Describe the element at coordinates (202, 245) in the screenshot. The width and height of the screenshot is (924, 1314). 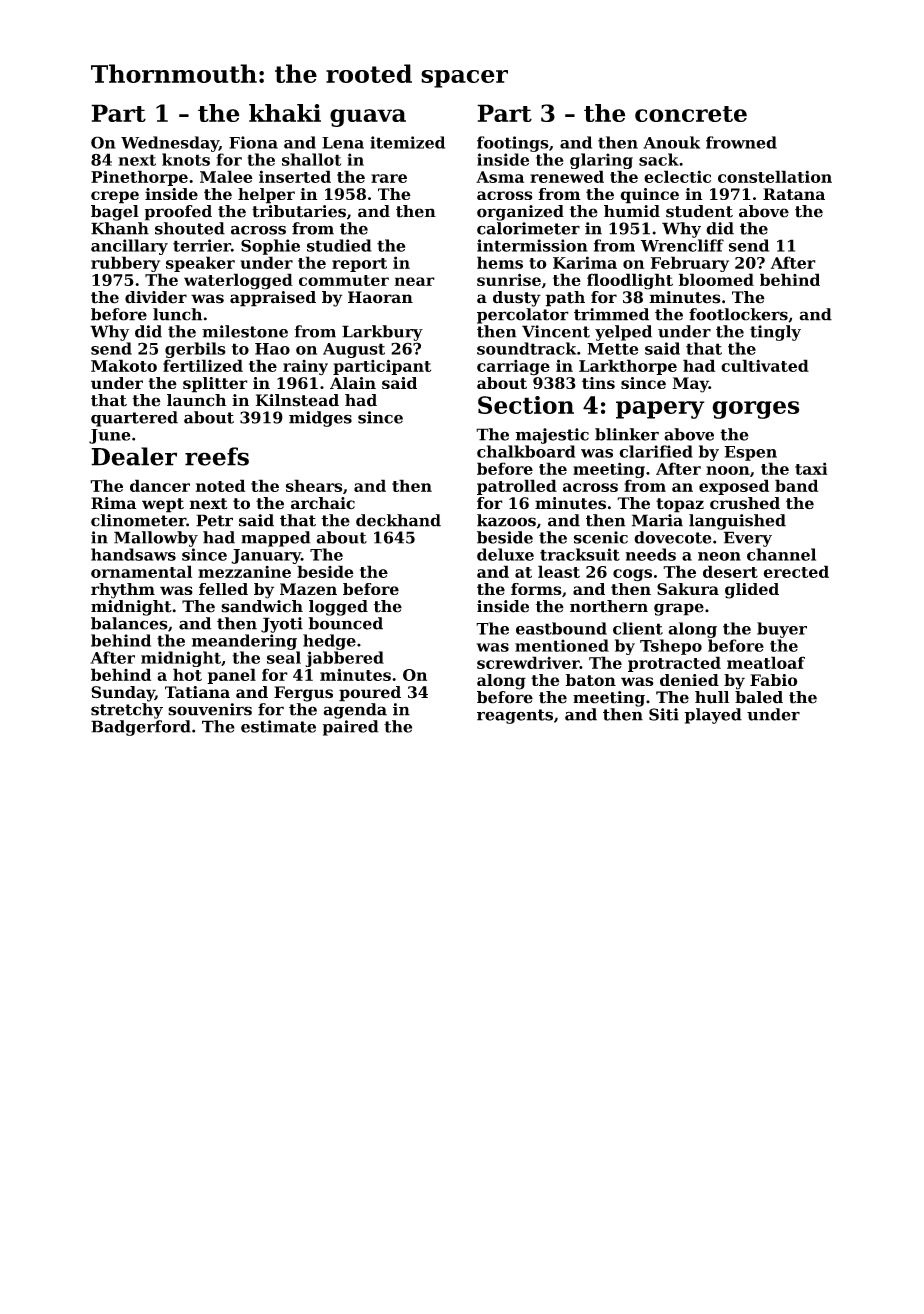
I see `terrier` at that location.
